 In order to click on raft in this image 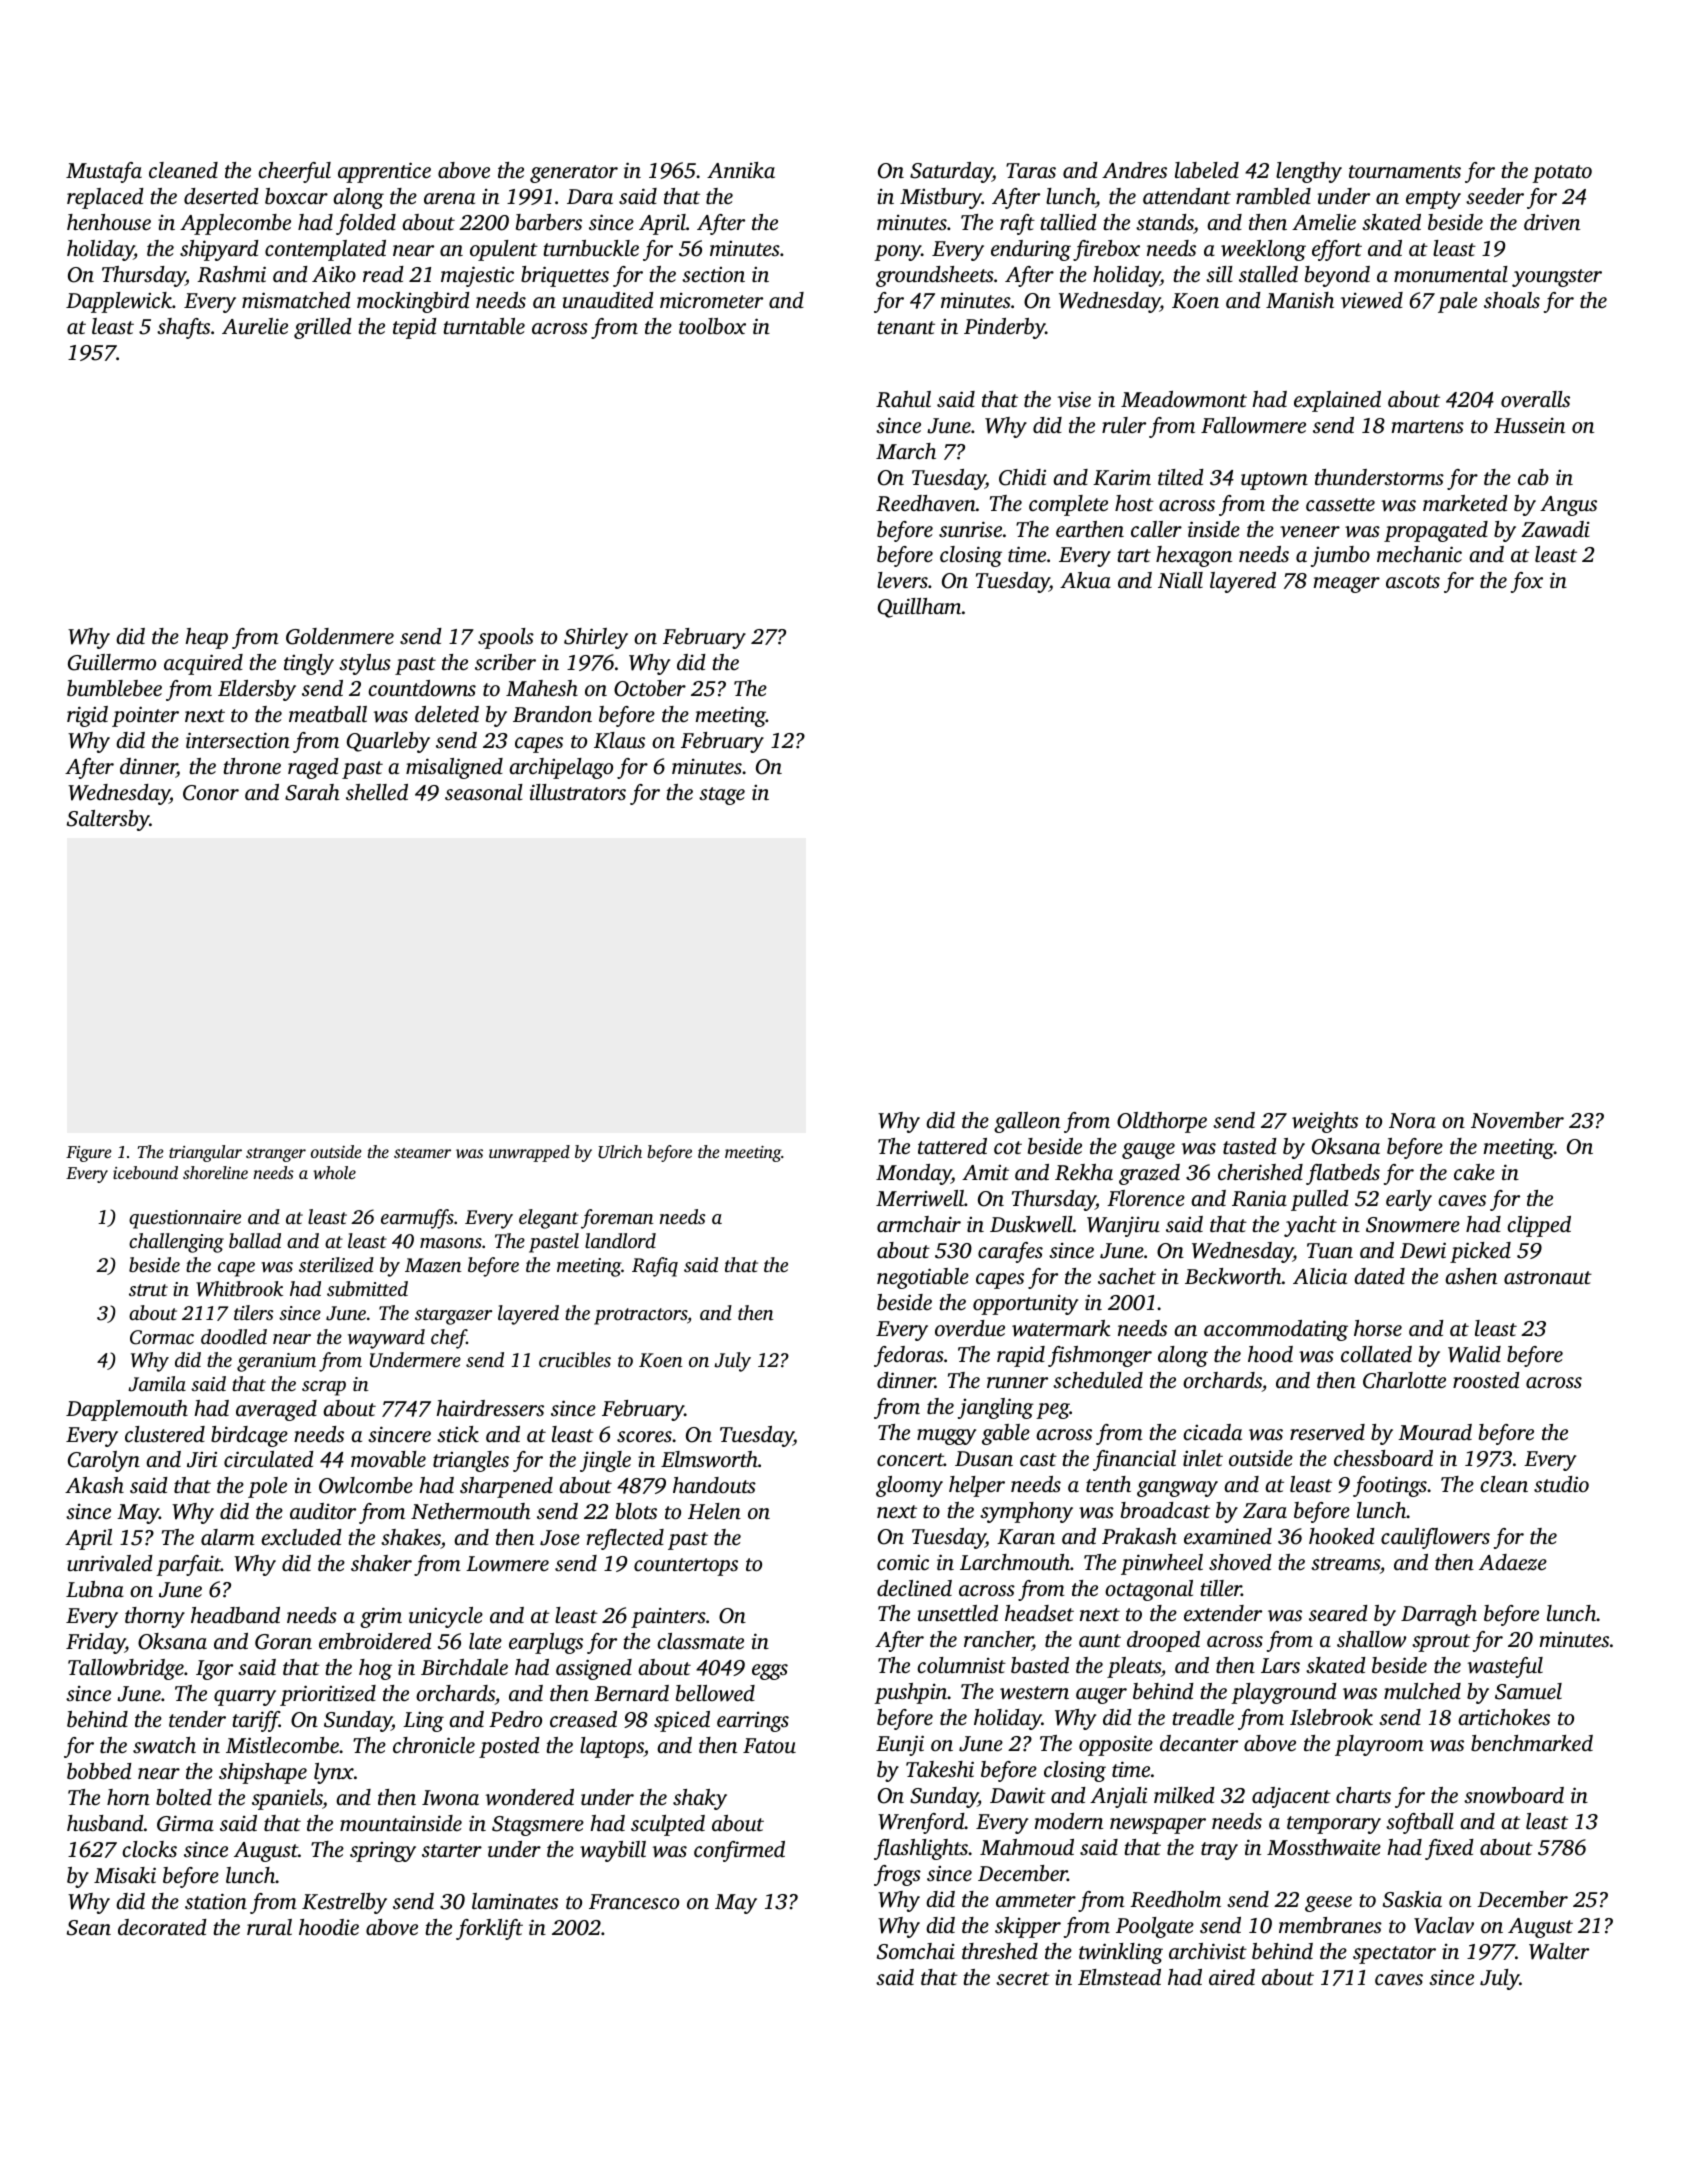, I will do `click(1017, 224)`.
